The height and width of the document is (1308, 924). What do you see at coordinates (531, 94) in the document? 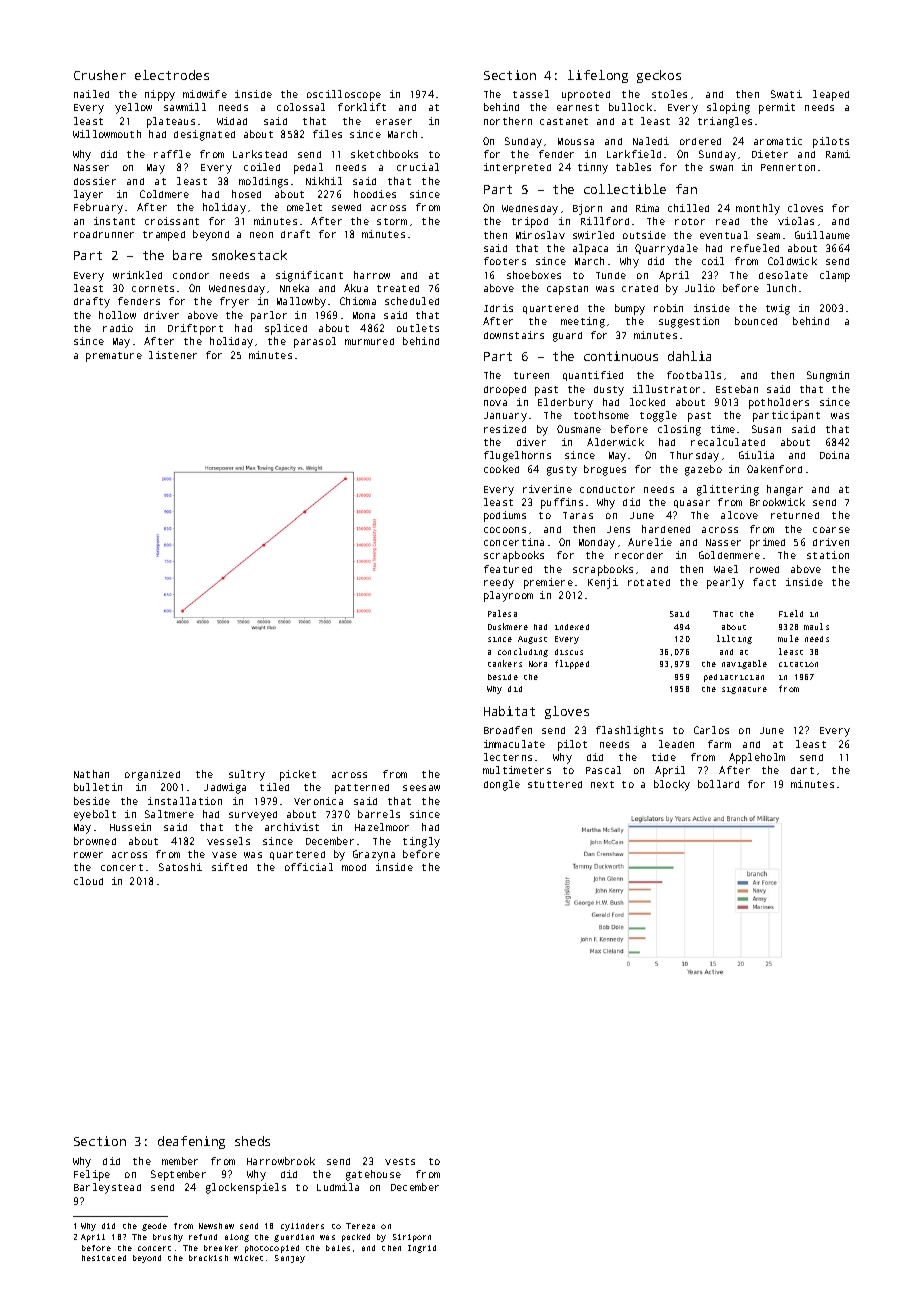
I see `tassel` at bounding box center [531, 94].
